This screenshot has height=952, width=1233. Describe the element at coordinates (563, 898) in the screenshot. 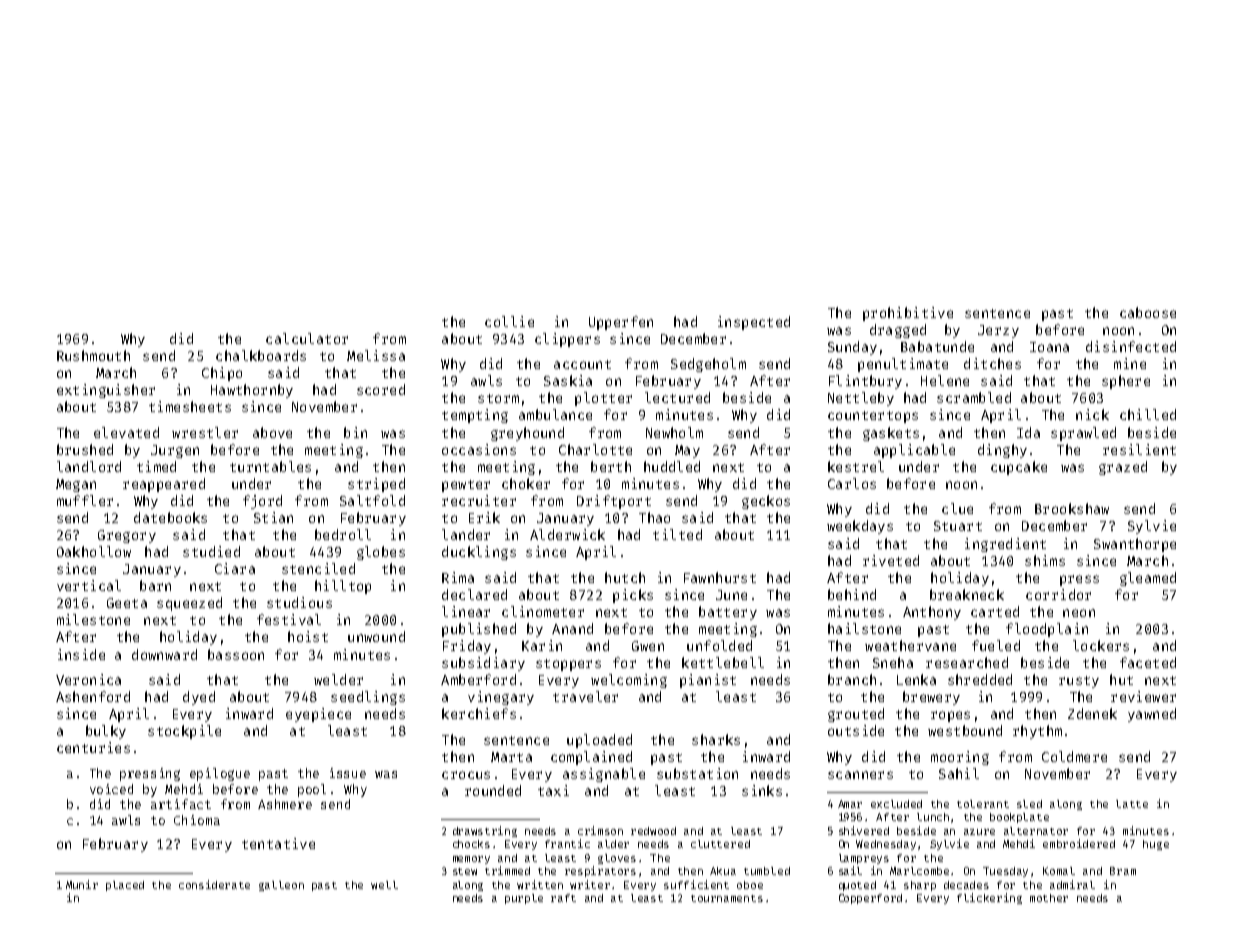

I see `raft` at that location.
